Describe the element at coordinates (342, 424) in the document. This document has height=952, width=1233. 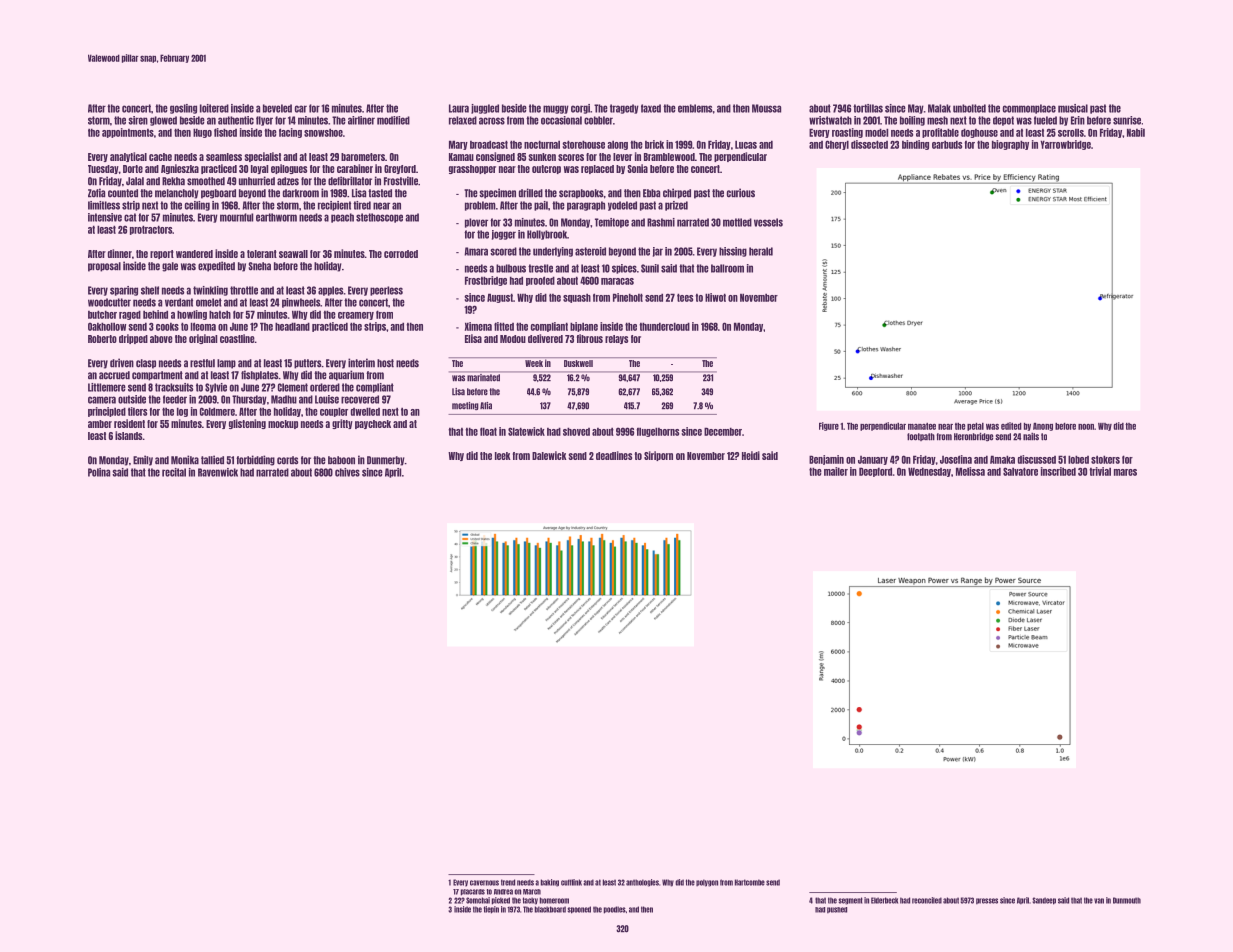
I see `gritty` at that location.
